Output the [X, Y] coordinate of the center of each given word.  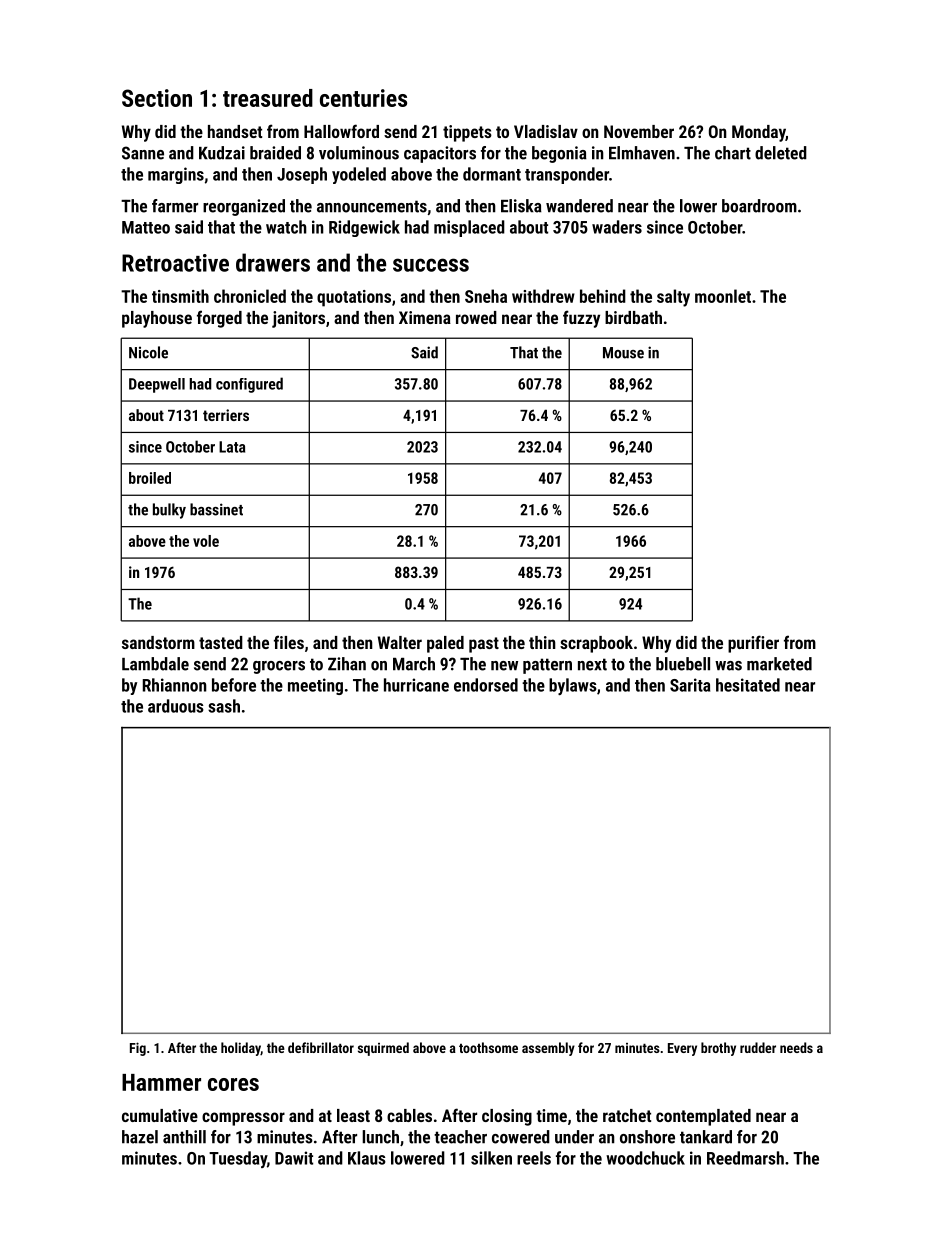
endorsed [486, 685]
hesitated [748, 685]
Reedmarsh [745, 1158]
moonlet [723, 296]
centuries [363, 98]
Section [157, 98]
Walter [400, 642]
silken [491, 1158]
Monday [759, 133]
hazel [140, 1137]
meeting [315, 686]
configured [249, 385]
